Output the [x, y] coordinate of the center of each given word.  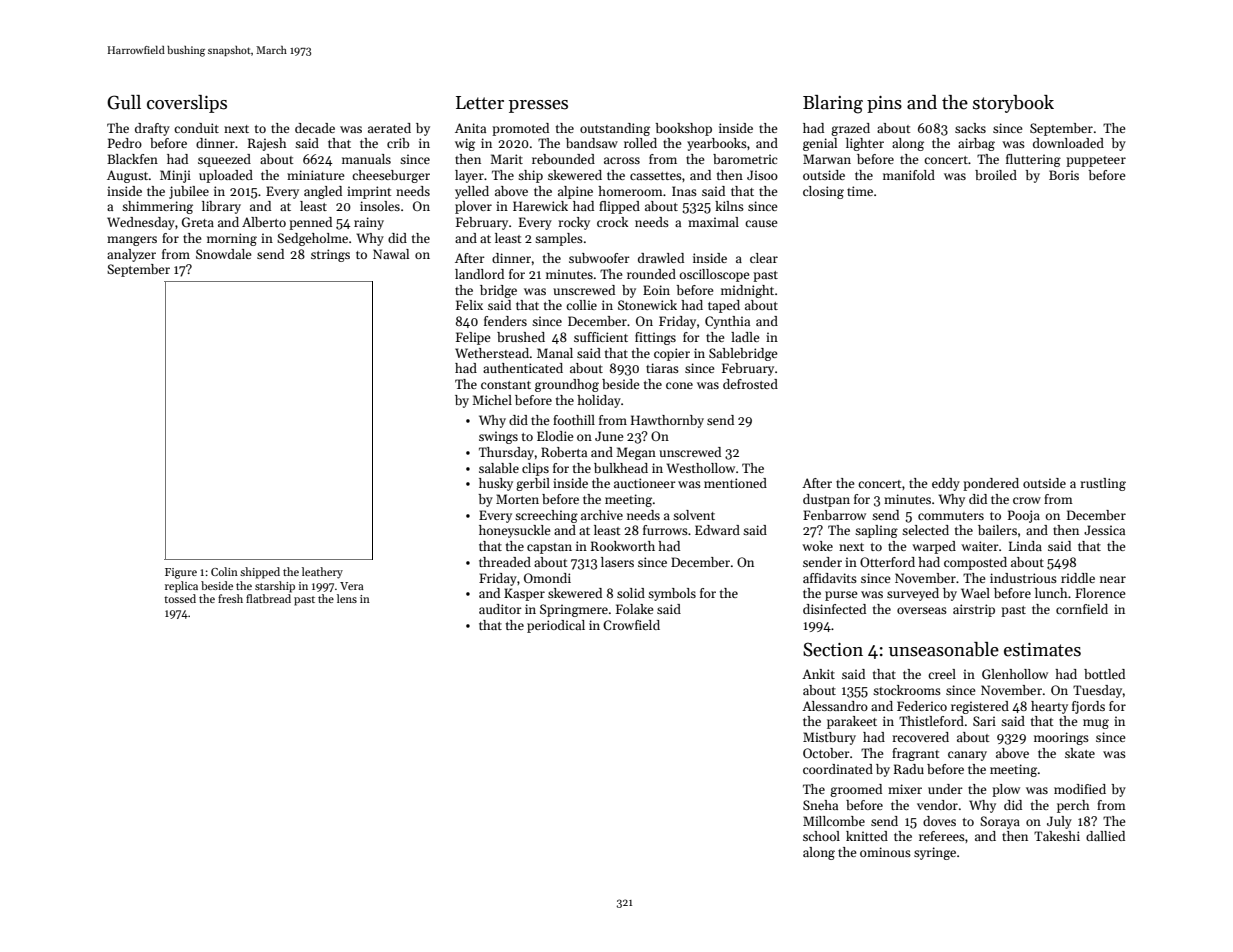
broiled [996, 175]
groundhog [567, 385]
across [622, 160]
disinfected [834, 609]
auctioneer [645, 483]
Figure [181, 573]
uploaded [226, 176]
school [821, 836]
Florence [1100, 593]
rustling [1103, 484]
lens [347, 598]
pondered [991, 484]
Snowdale [224, 254]
